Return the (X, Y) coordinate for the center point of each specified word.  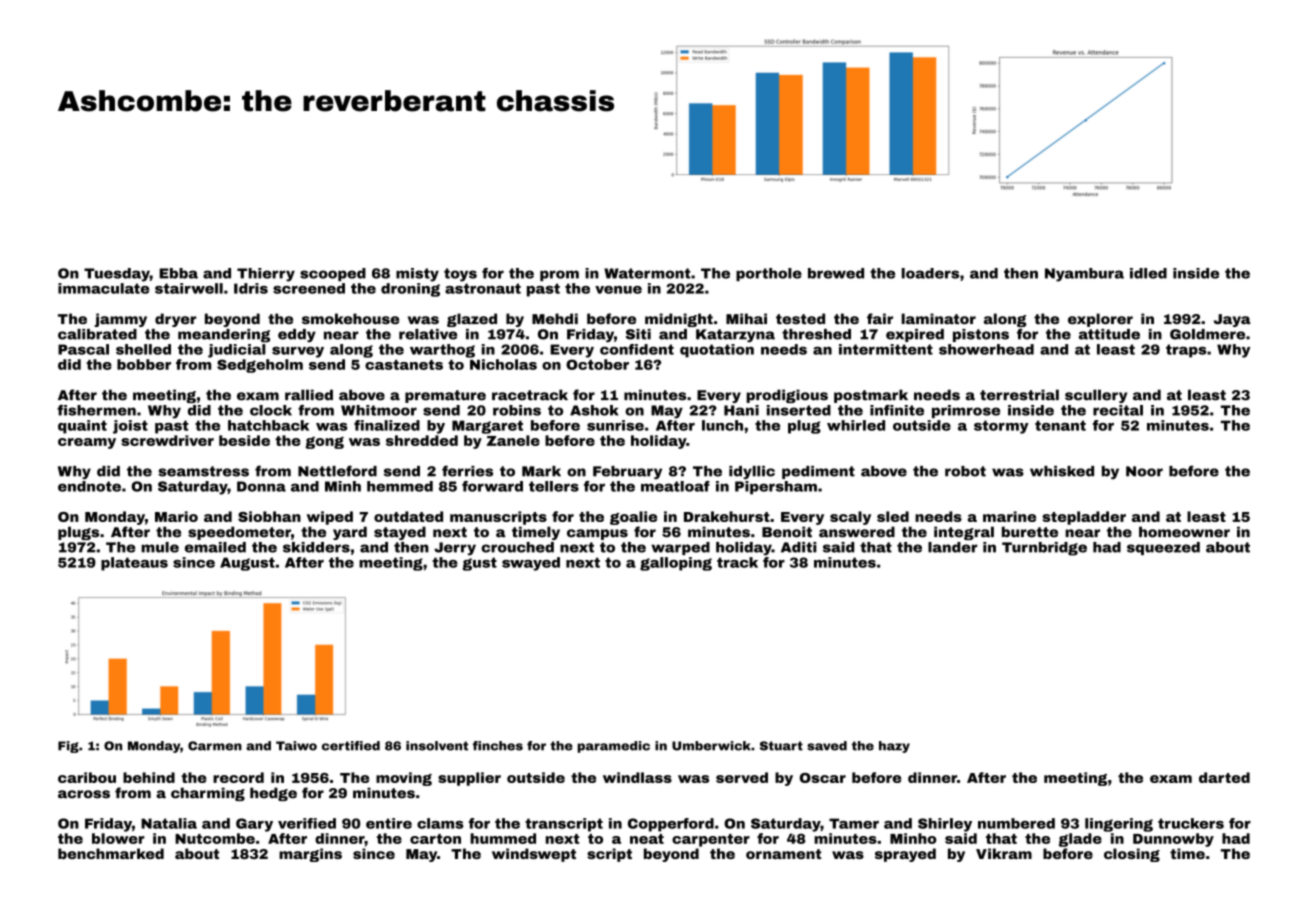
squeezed (1163, 548)
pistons (981, 335)
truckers (1191, 823)
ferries (467, 471)
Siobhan (269, 516)
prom (559, 275)
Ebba (178, 273)
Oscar (823, 778)
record (238, 777)
